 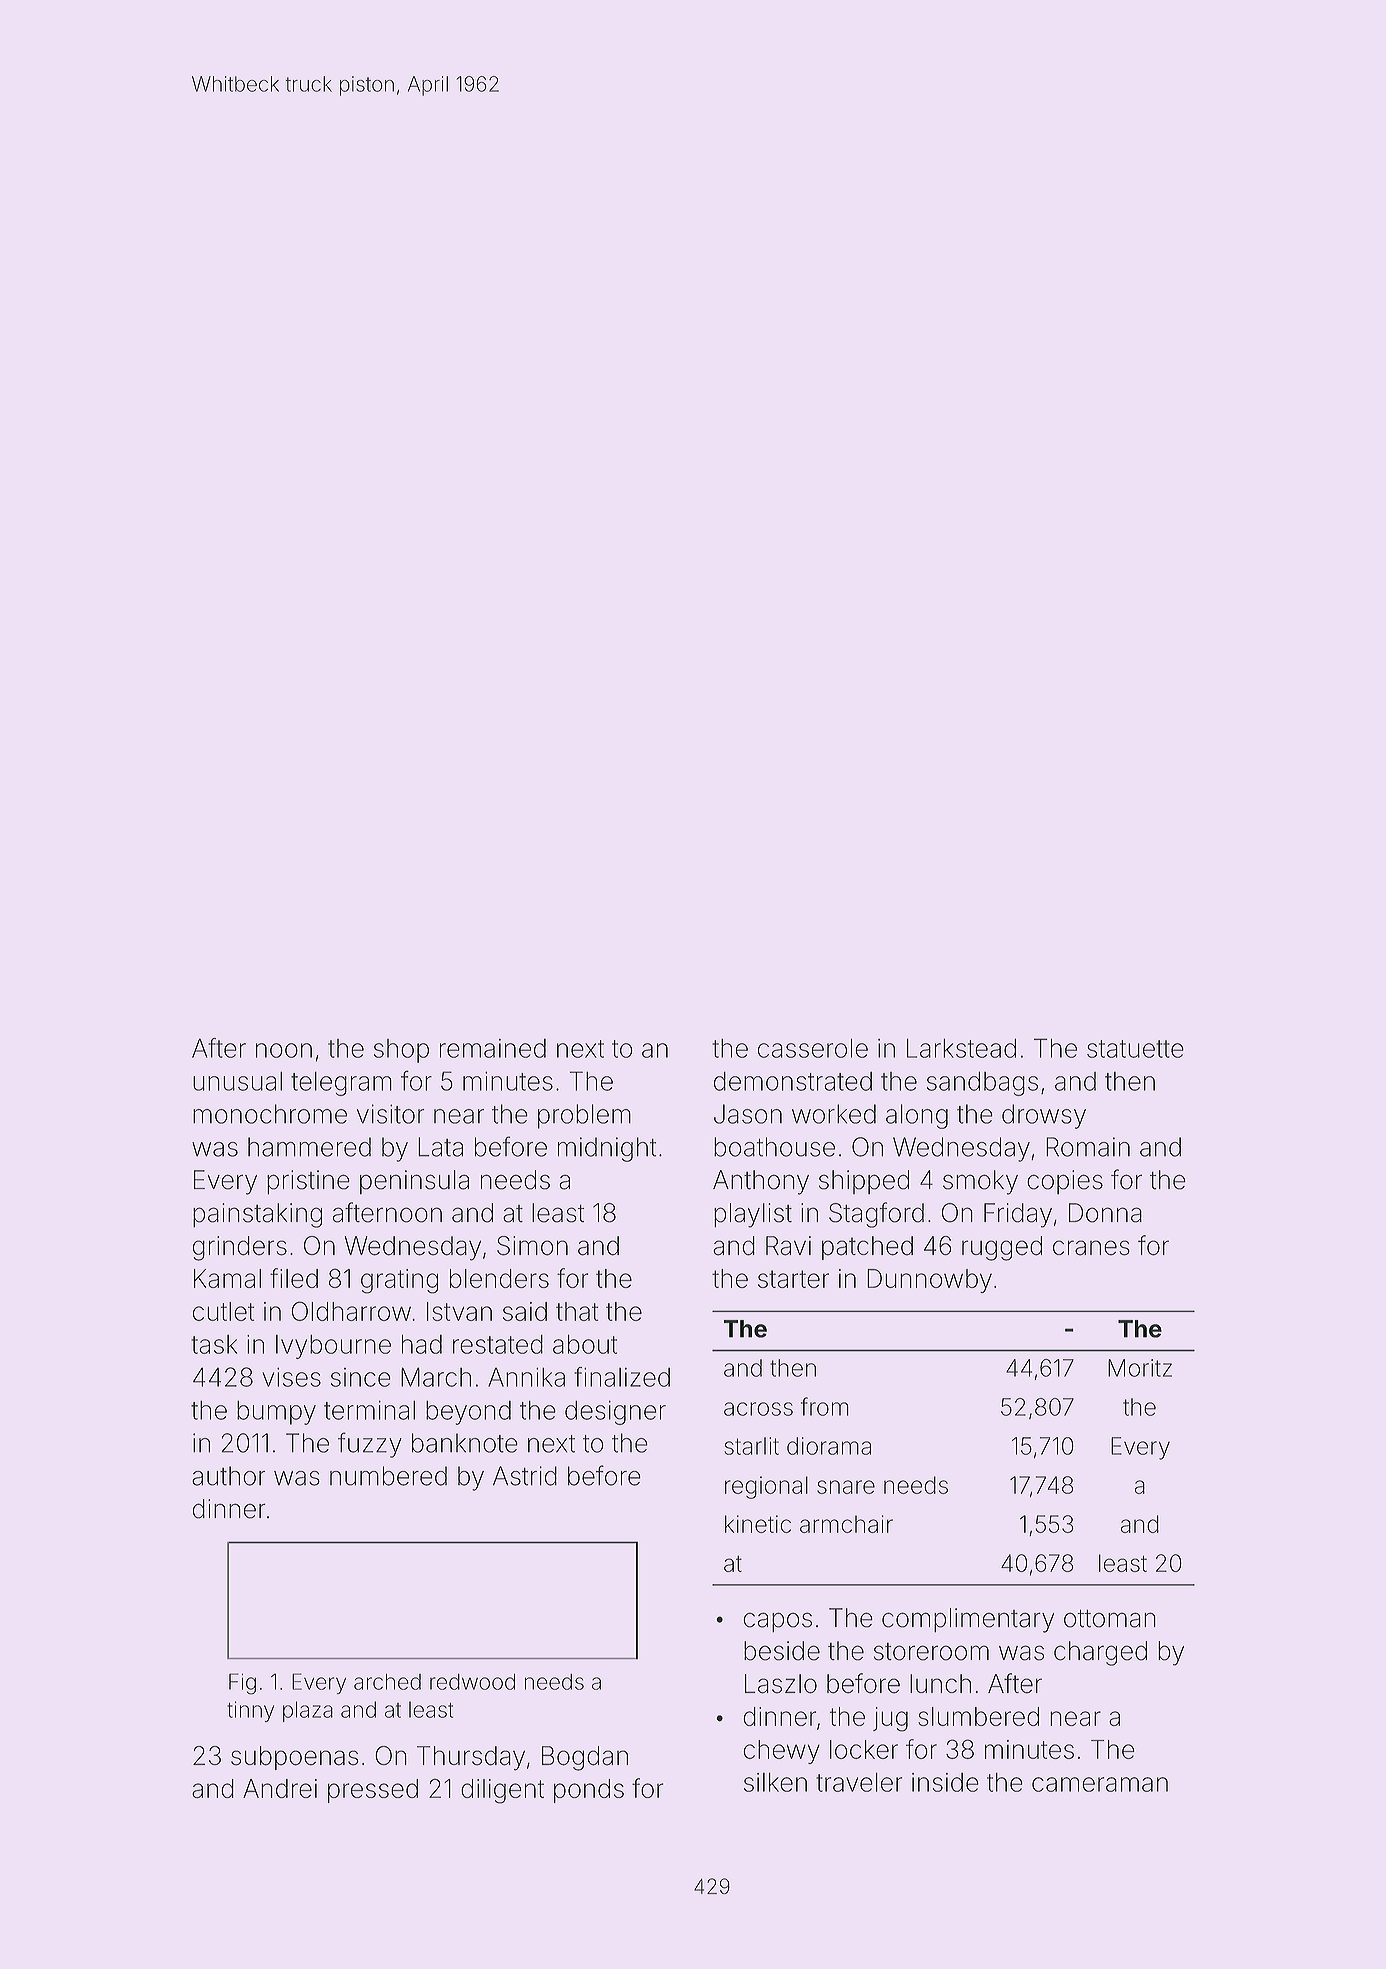 What do you see at coordinates (240, 1248) in the document?
I see `grinders` at bounding box center [240, 1248].
